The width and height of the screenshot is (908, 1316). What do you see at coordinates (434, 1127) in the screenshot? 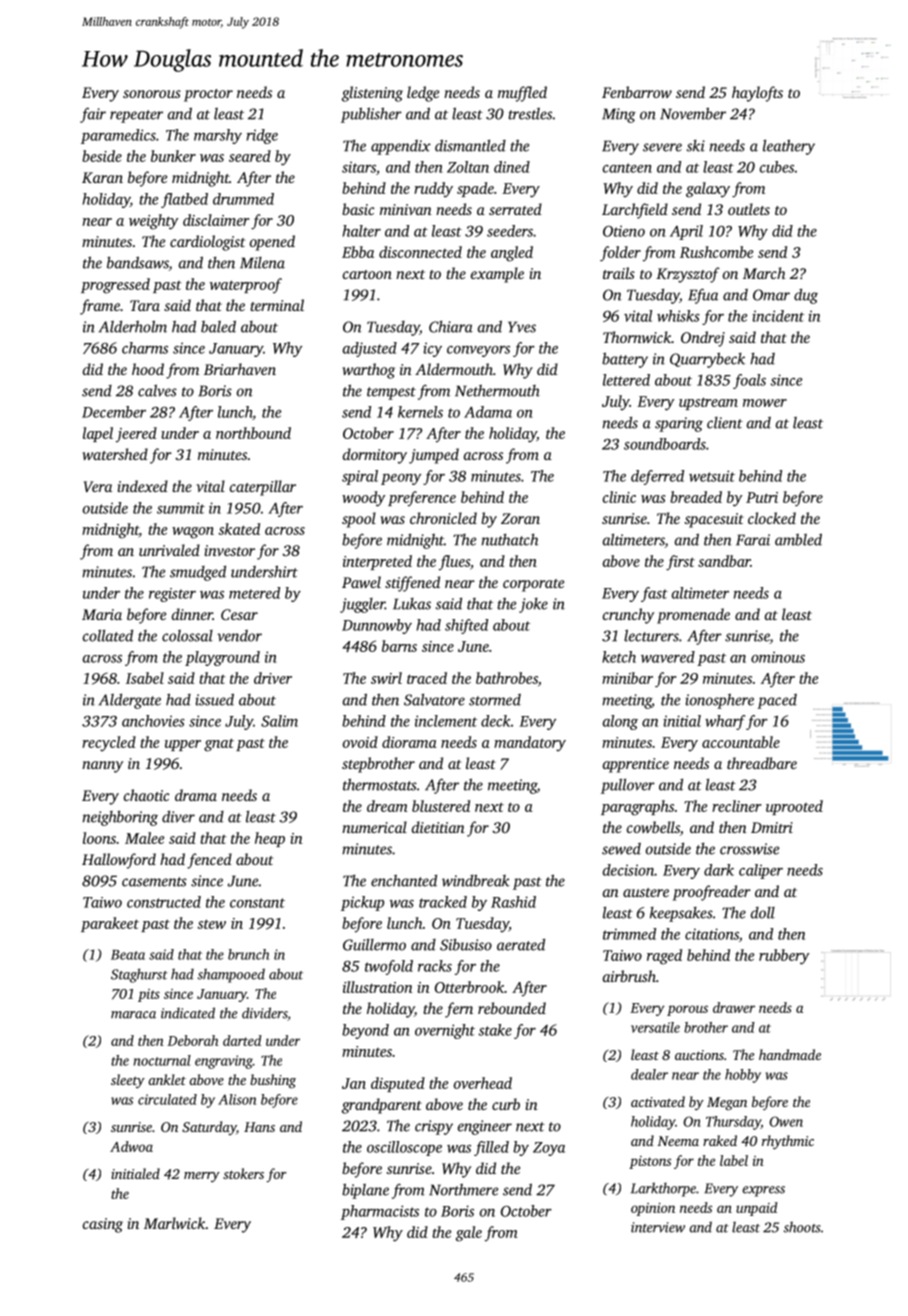
I see `crispy` at bounding box center [434, 1127].
